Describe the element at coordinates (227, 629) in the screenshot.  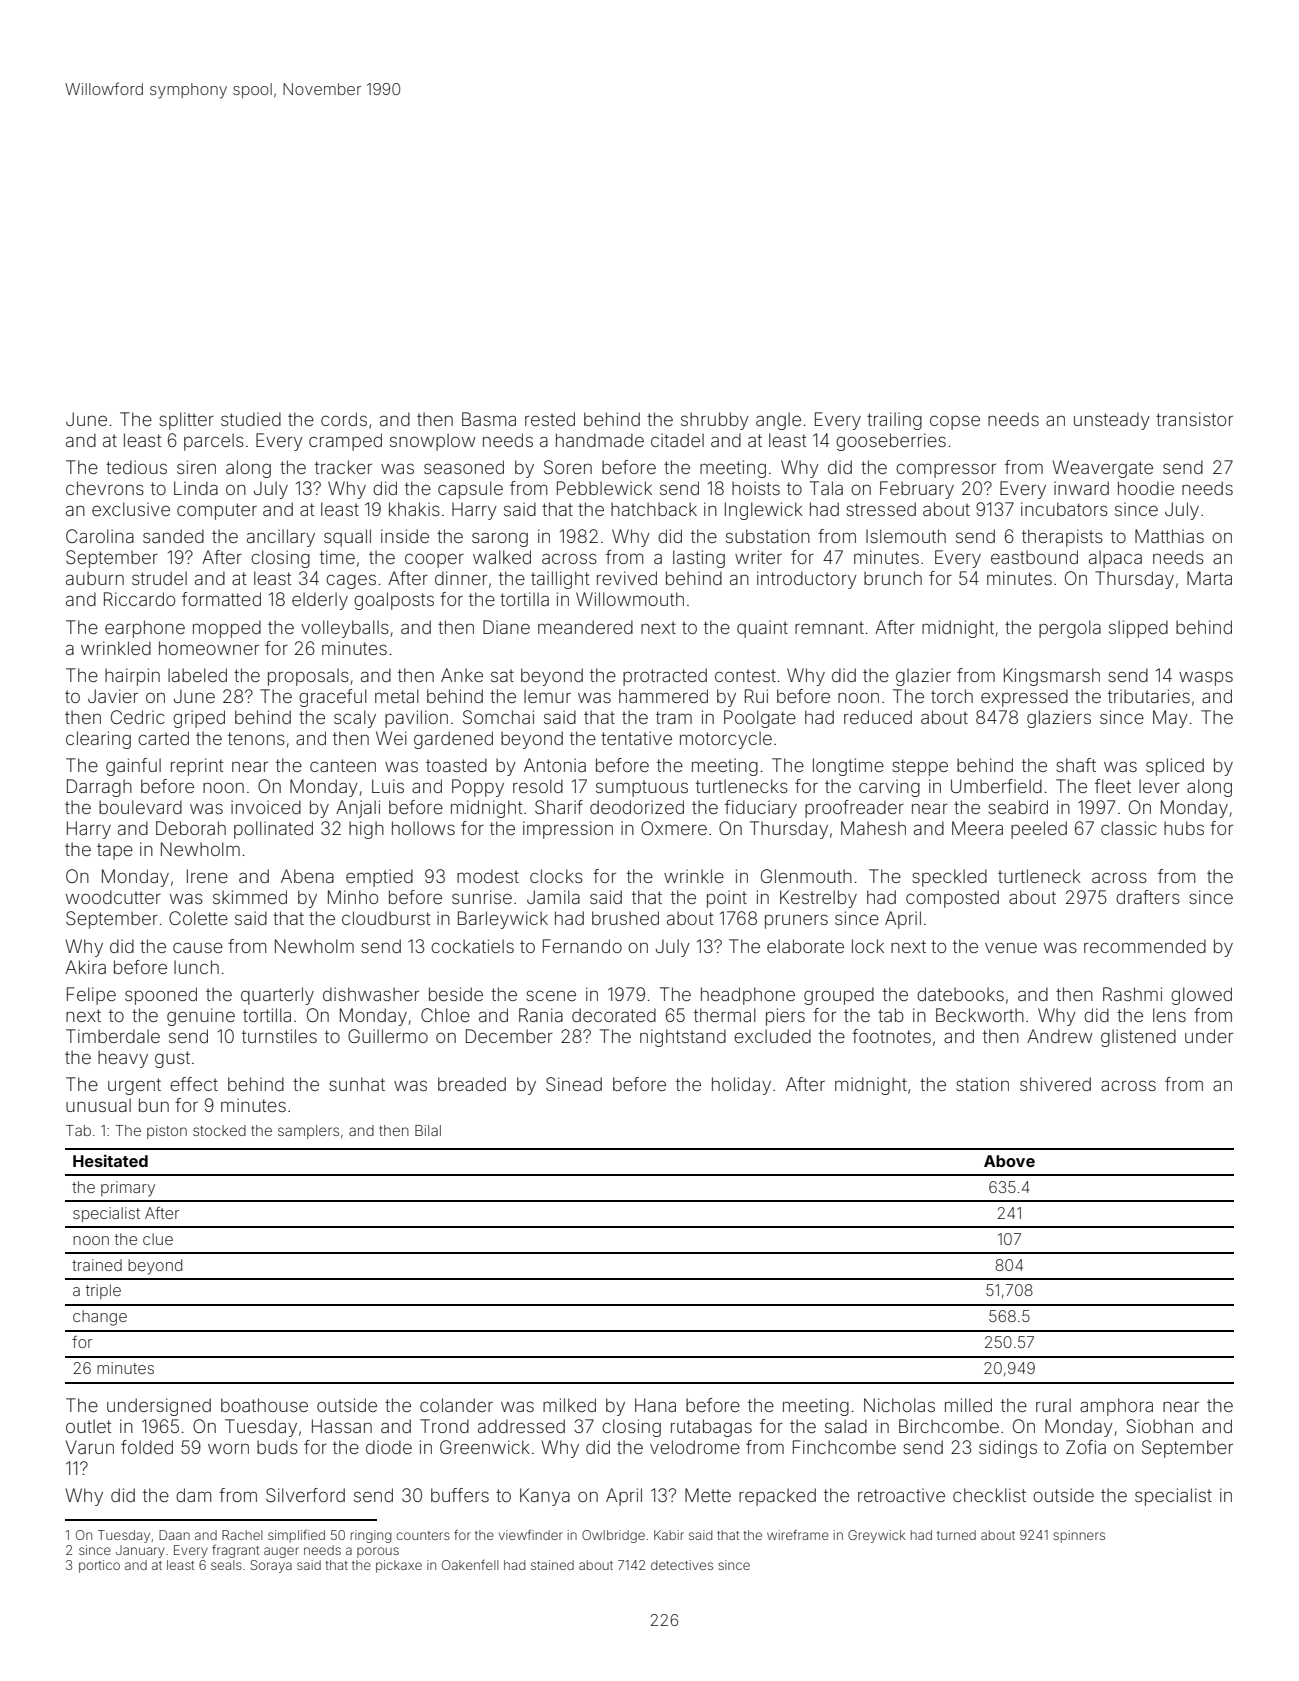
I see `mopped` at that location.
